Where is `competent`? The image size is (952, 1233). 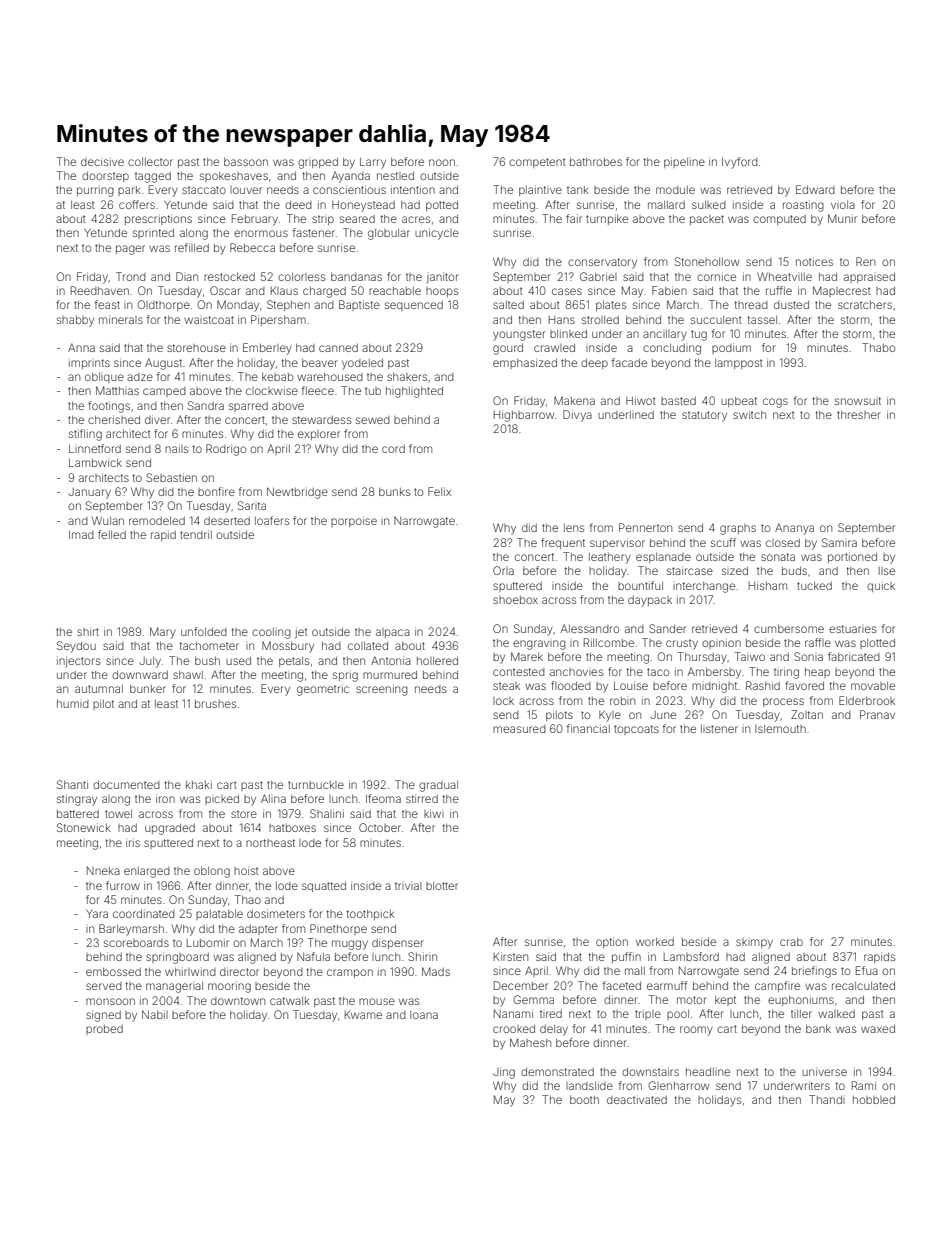 competent is located at coordinates (537, 163).
